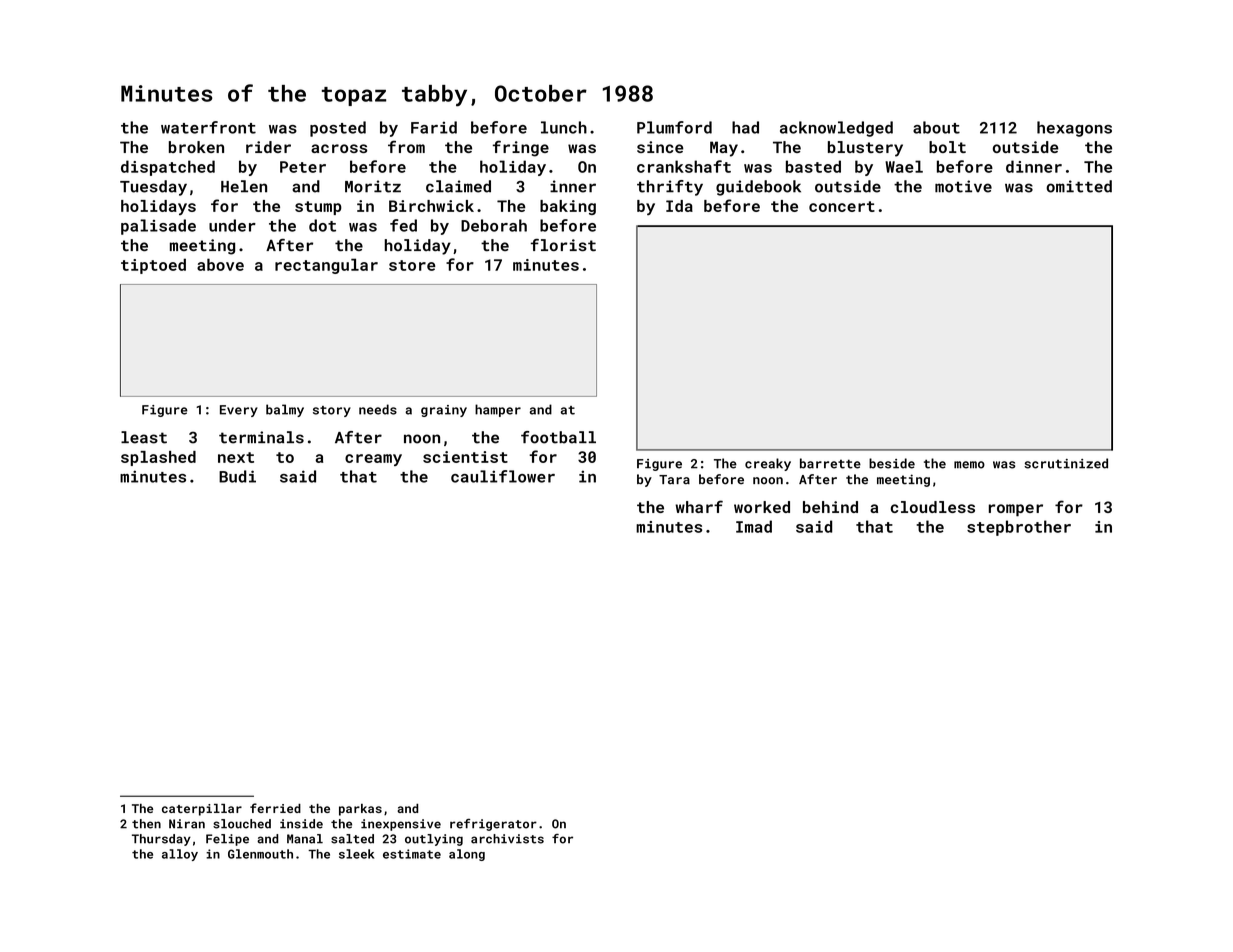  What do you see at coordinates (947, 147) in the page?
I see `bolt` at bounding box center [947, 147].
